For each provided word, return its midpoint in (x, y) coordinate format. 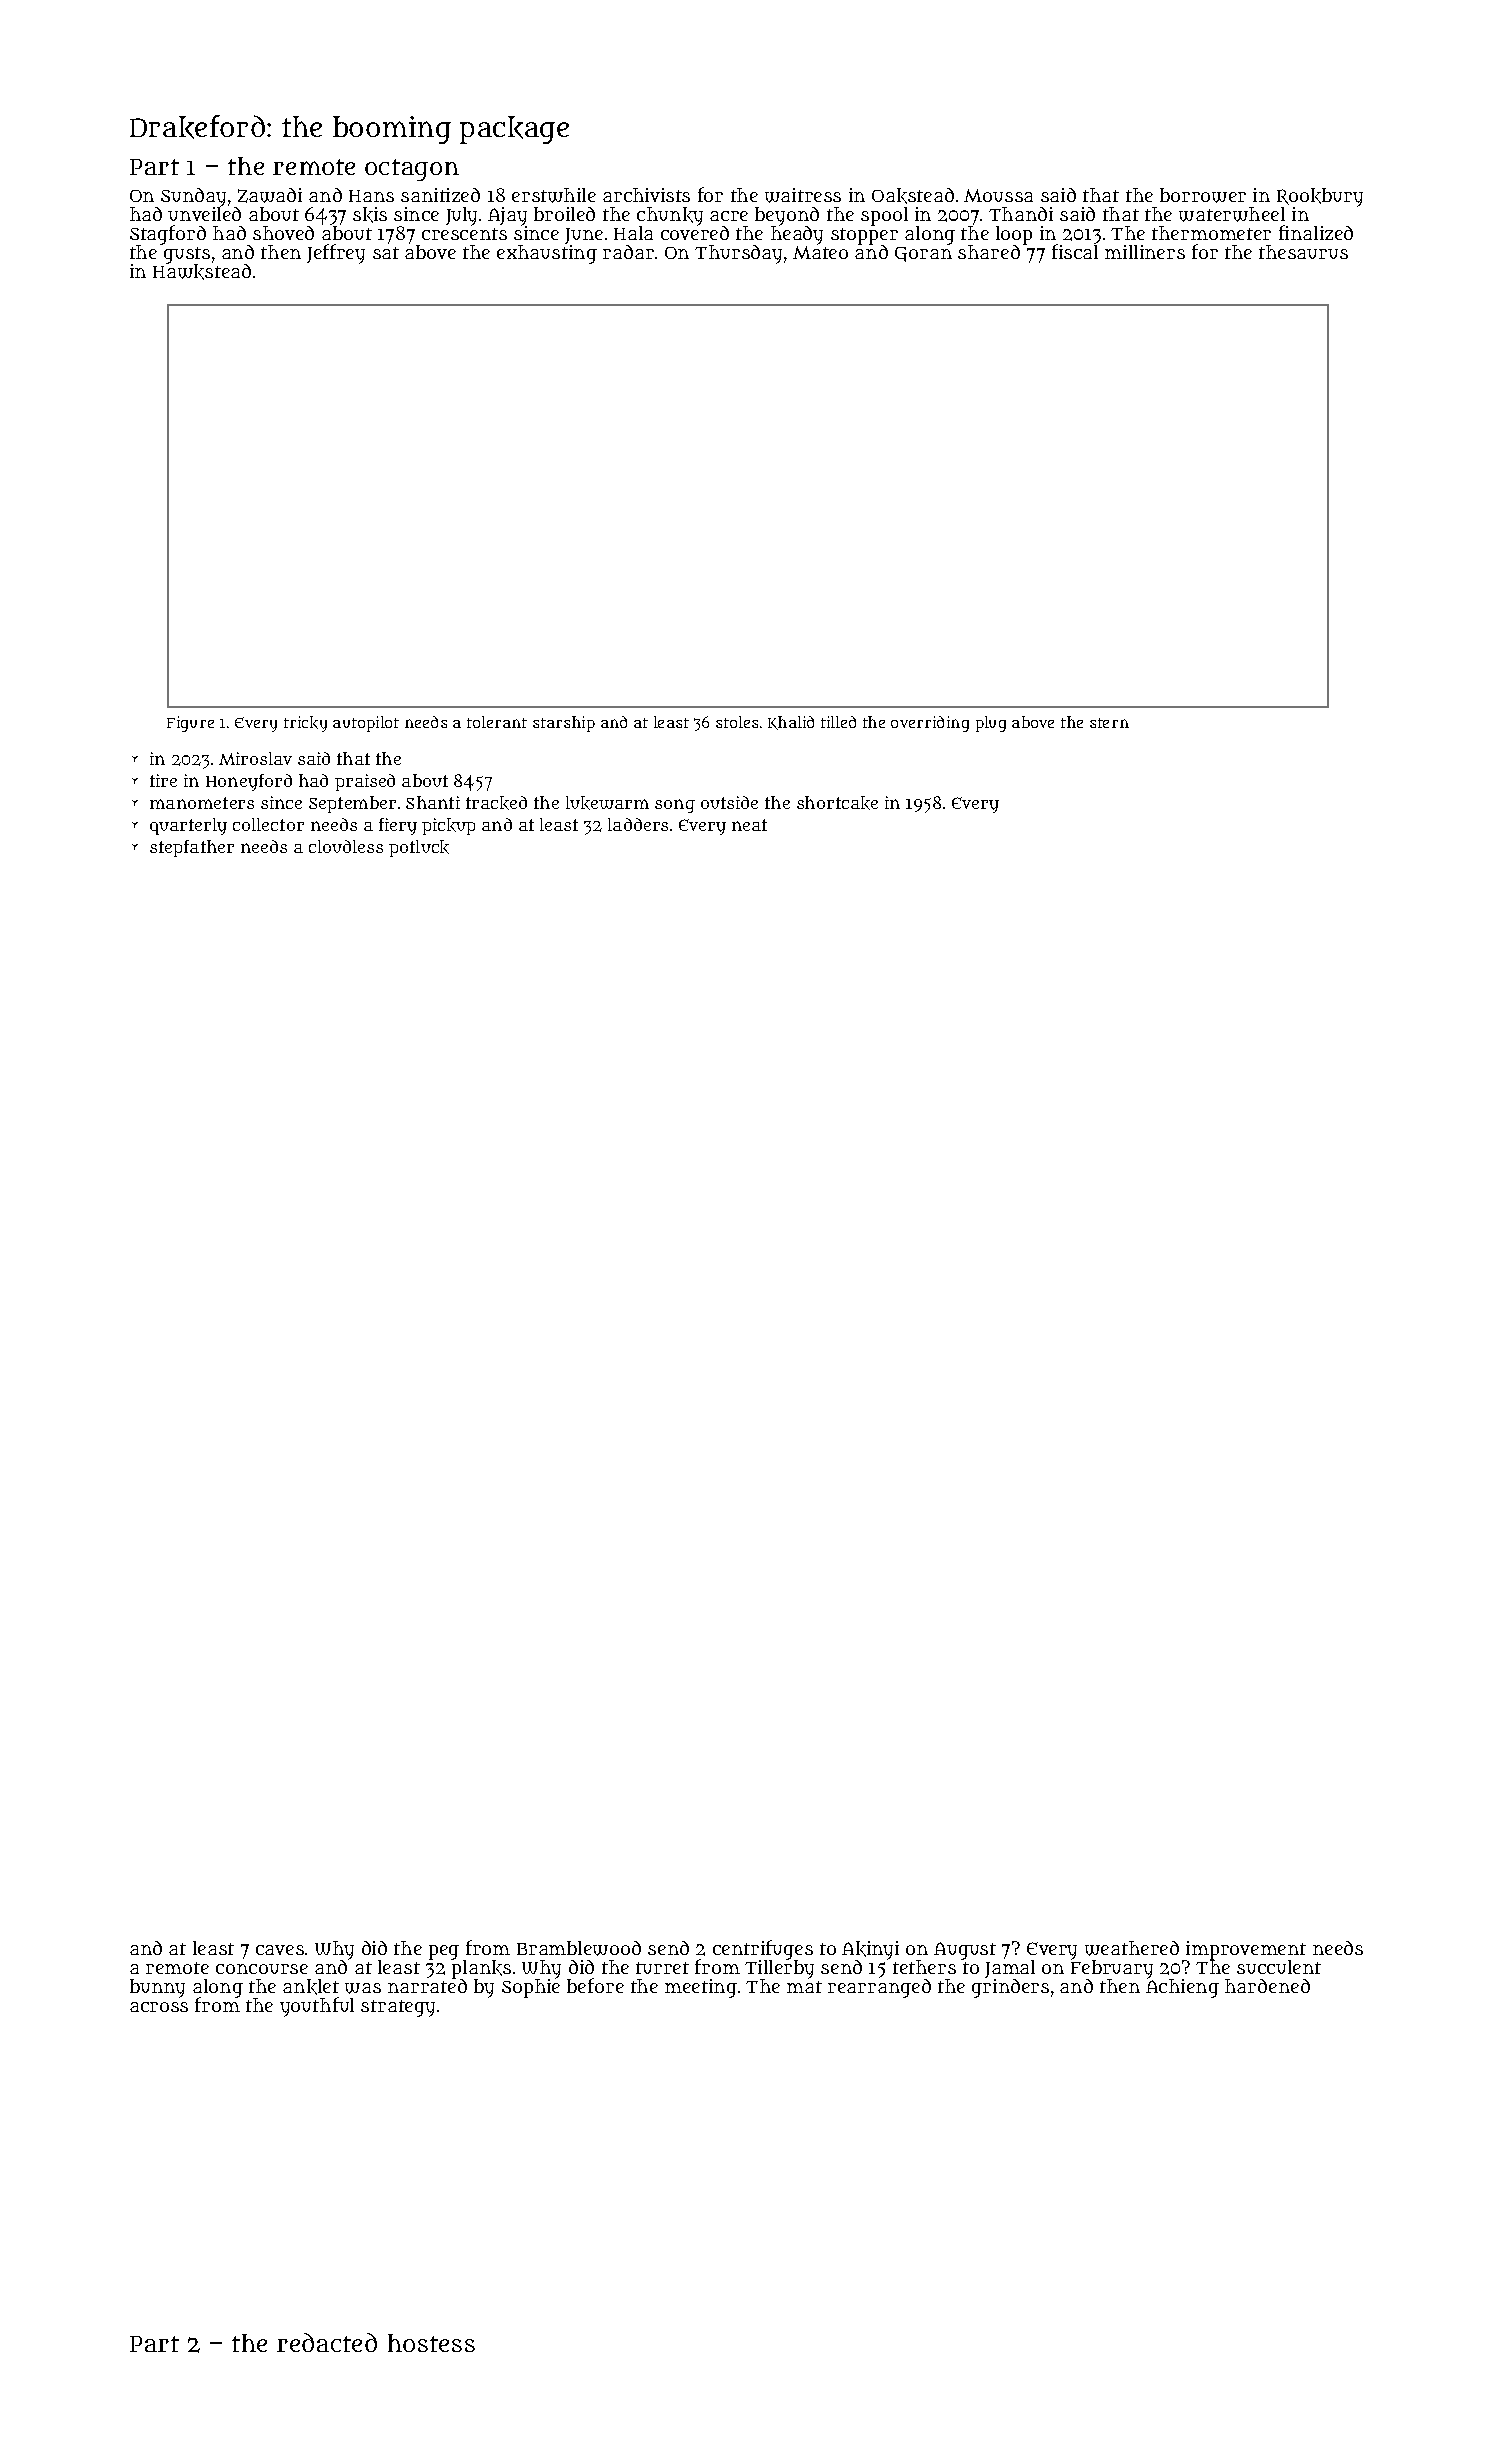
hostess (431, 2343)
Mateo (820, 252)
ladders (638, 824)
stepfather (192, 848)
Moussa (998, 195)
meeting (701, 1988)
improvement (1246, 1950)
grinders (1010, 1988)
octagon (412, 170)
